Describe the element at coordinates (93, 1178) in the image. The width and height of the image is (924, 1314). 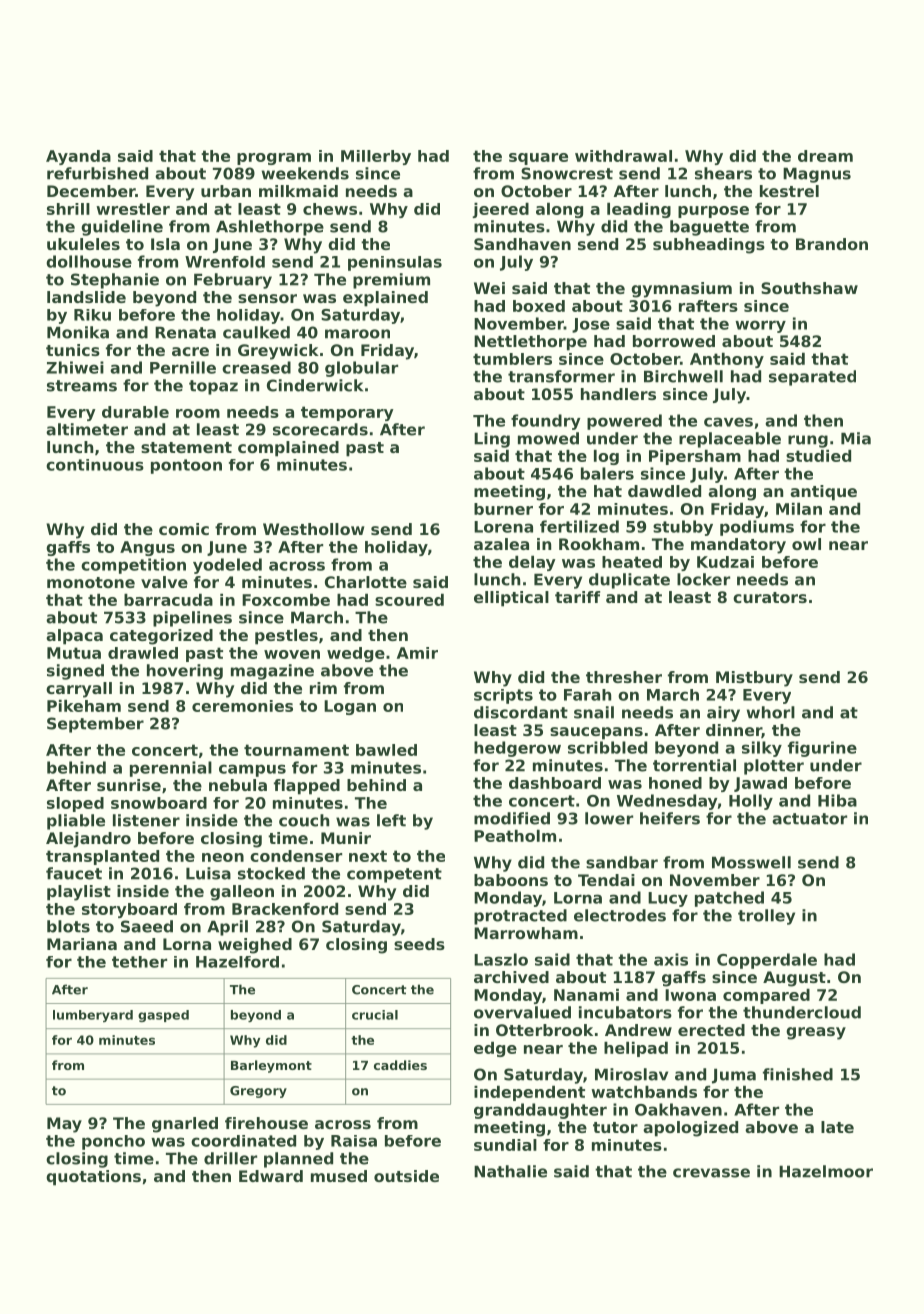
I see `quotations` at that location.
